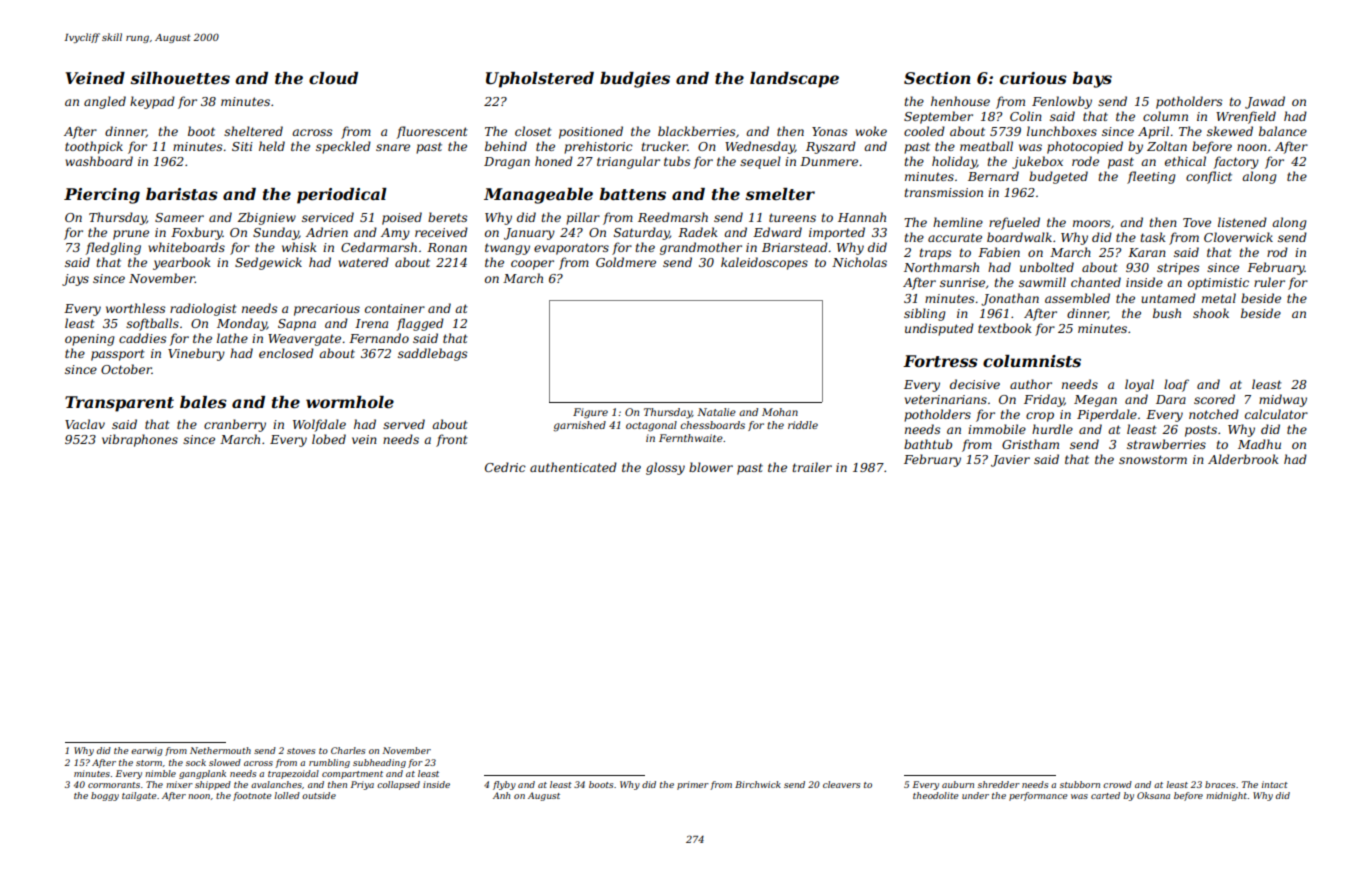 This document has width=1372, height=887. Describe the element at coordinates (333, 78) in the document. I see `cloud` at that location.
